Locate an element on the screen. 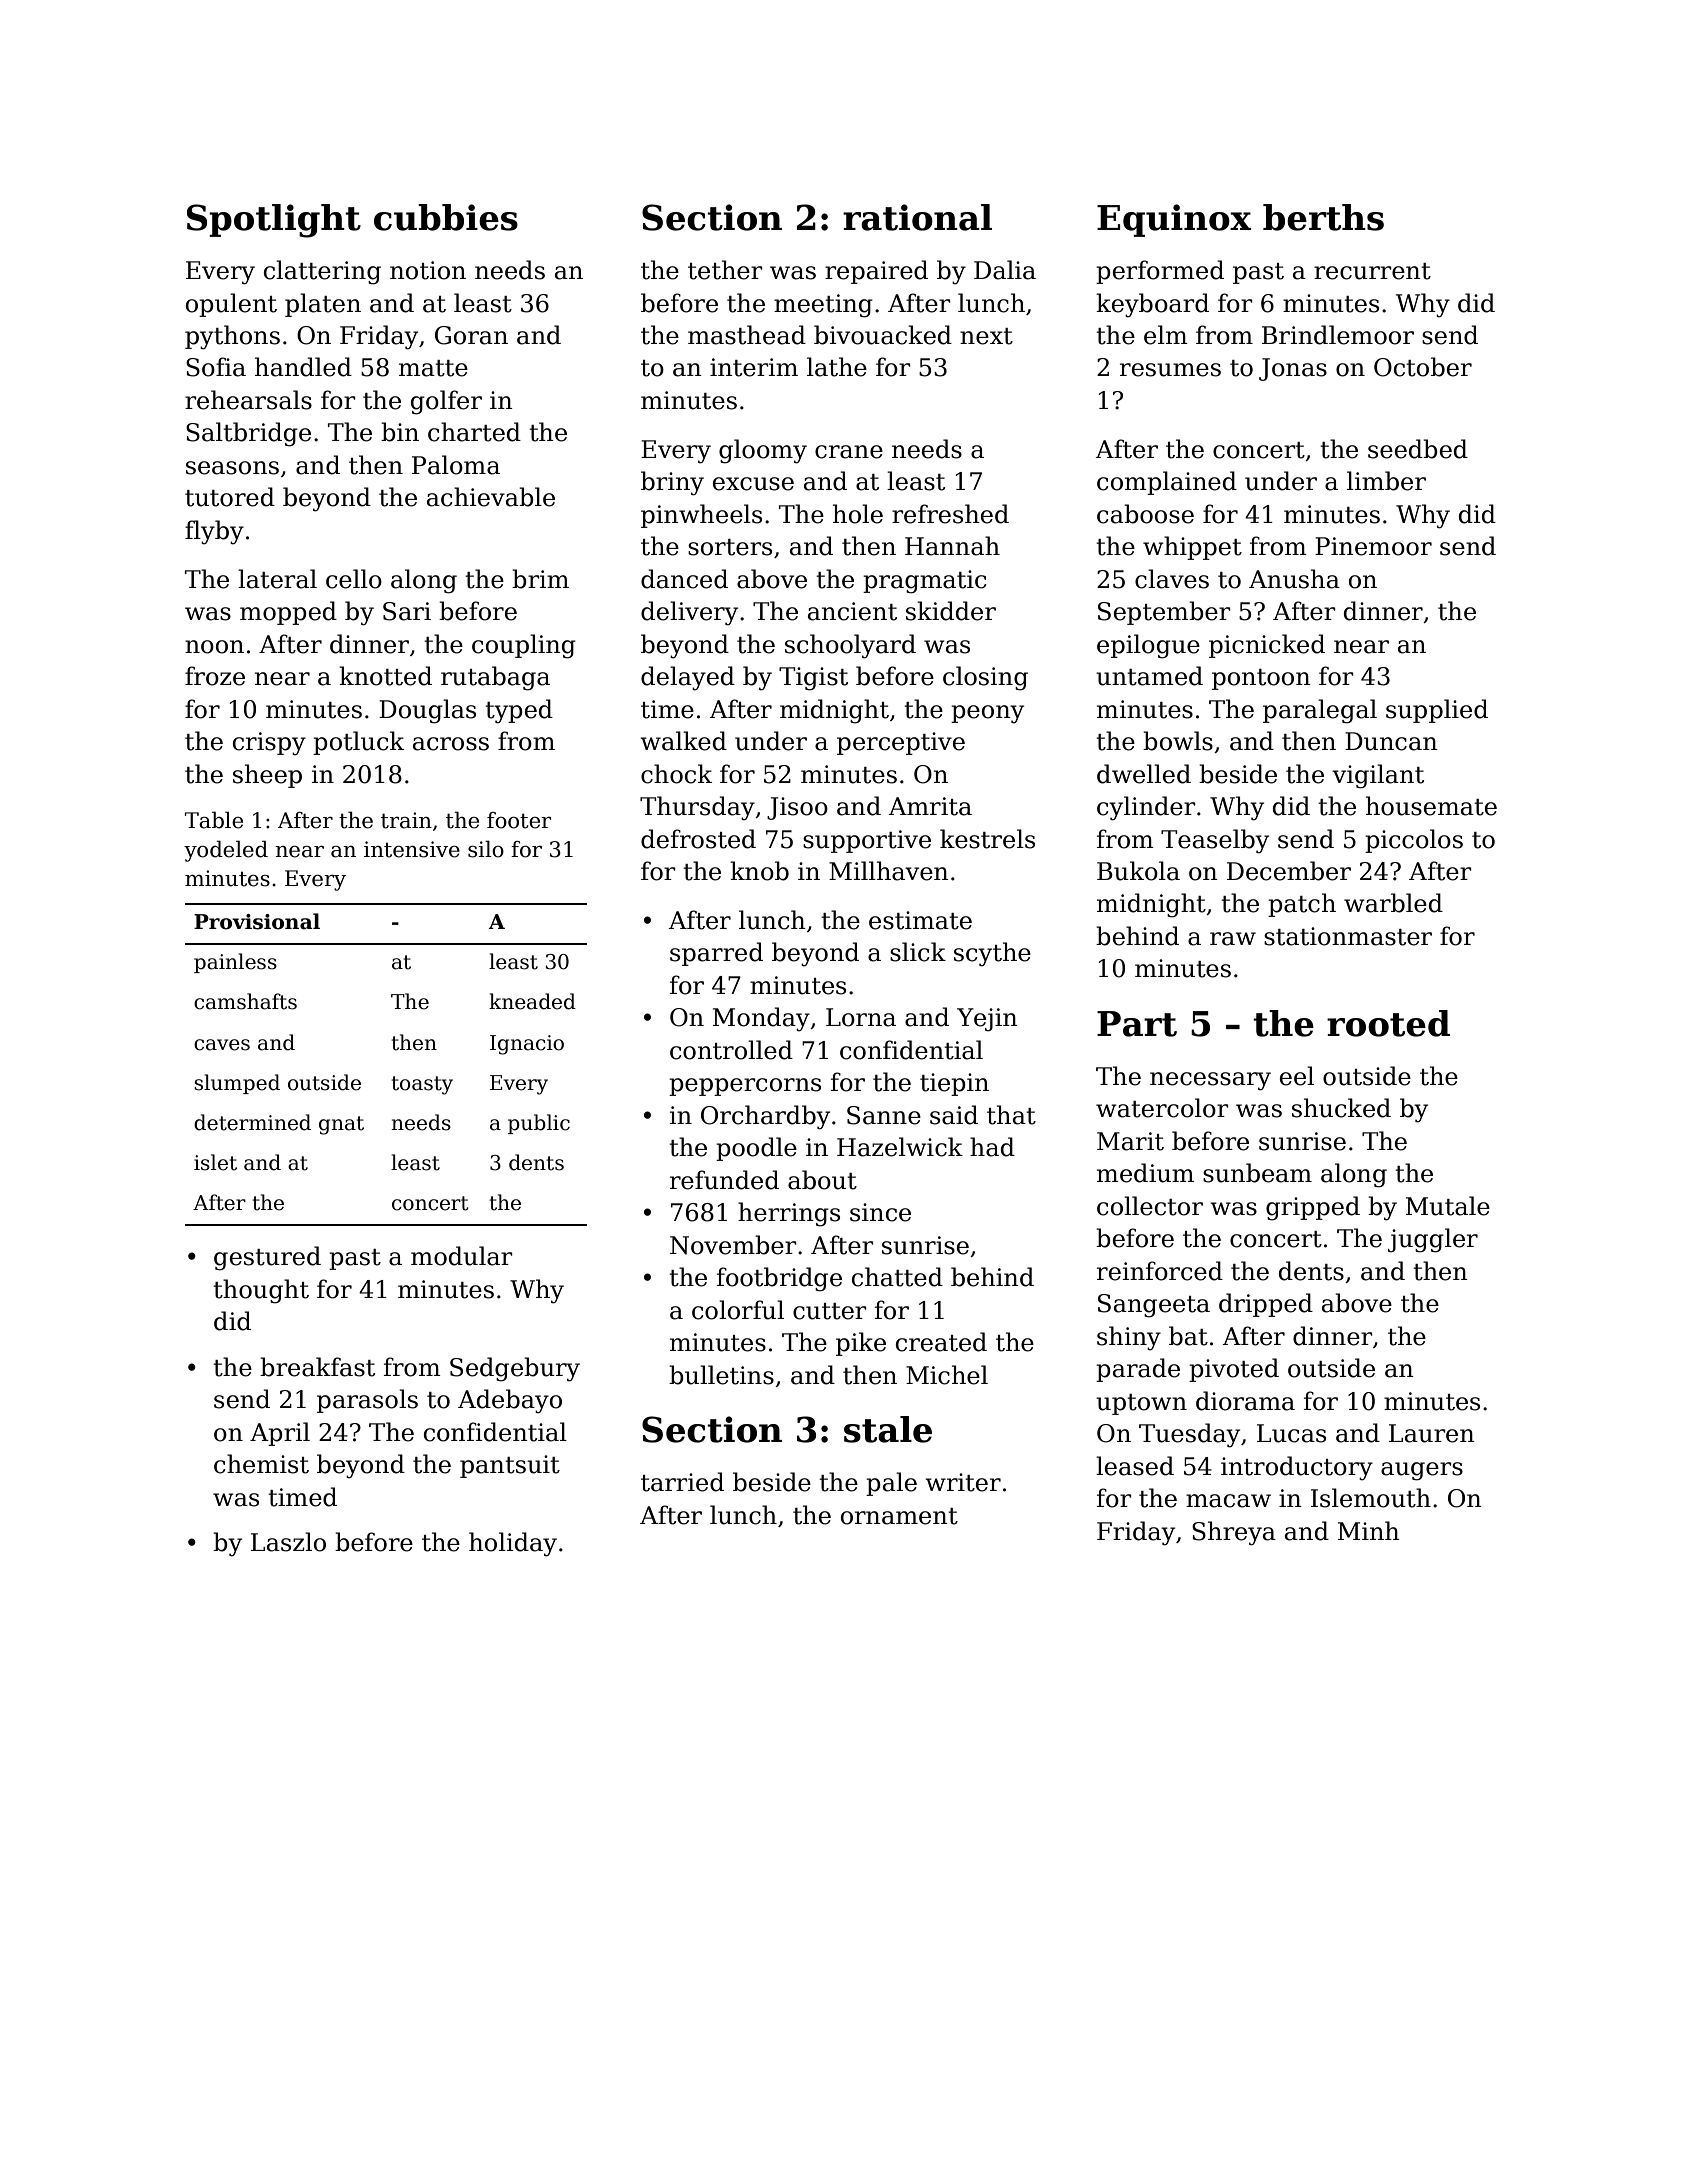  holiday is located at coordinates (513, 1544).
